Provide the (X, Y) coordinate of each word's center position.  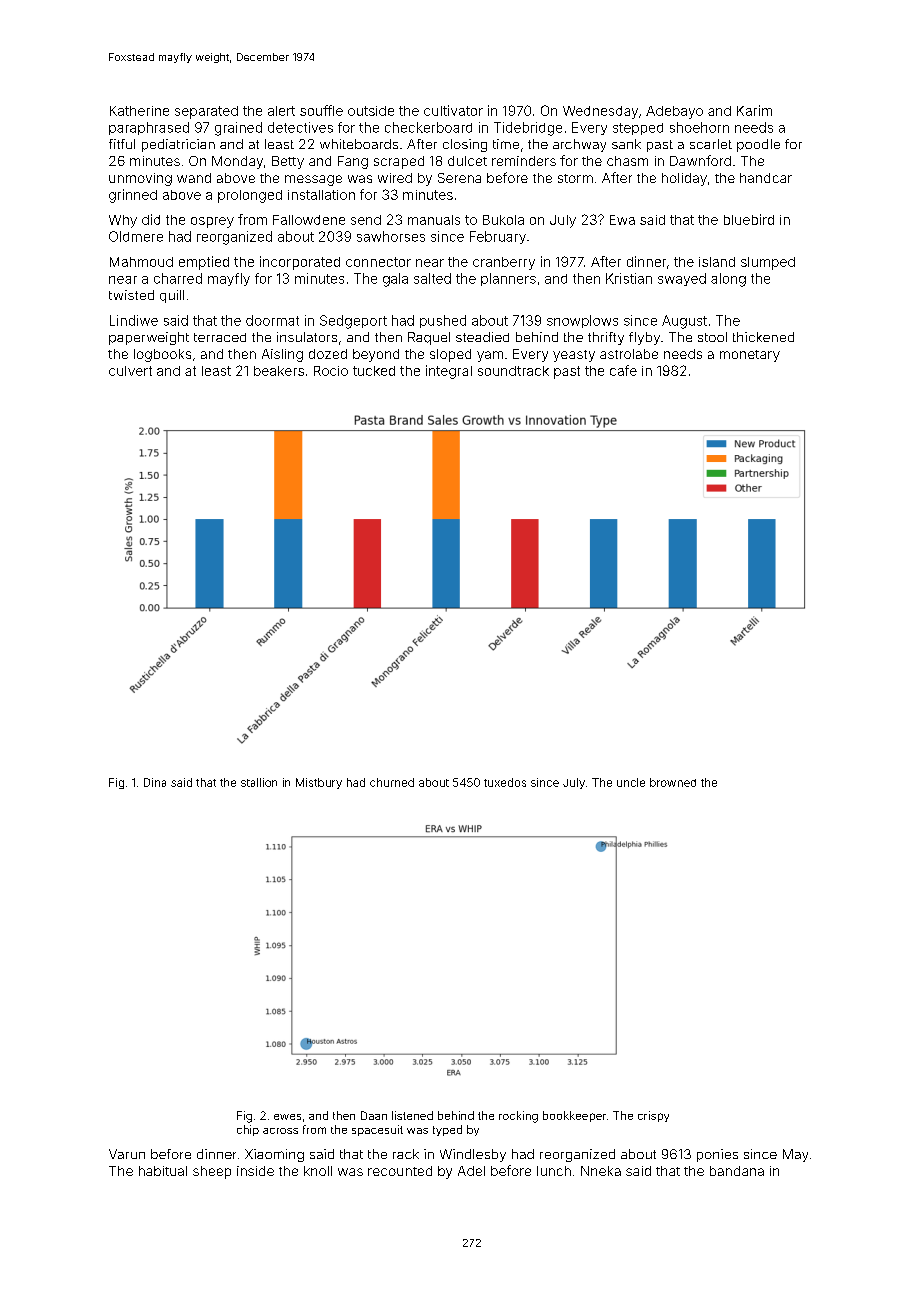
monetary (750, 356)
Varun (127, 1154)
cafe (623, 370)
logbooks (162, 355)
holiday (684, 179)
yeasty (574, 356)
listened (412, 1115)
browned (673, 782)
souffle (321, 110)
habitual (163, 1171)
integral (449, 372)
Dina (155, 782)
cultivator (453, 110)
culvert (130, 371)
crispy (653, 1116)
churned (392, 782)
